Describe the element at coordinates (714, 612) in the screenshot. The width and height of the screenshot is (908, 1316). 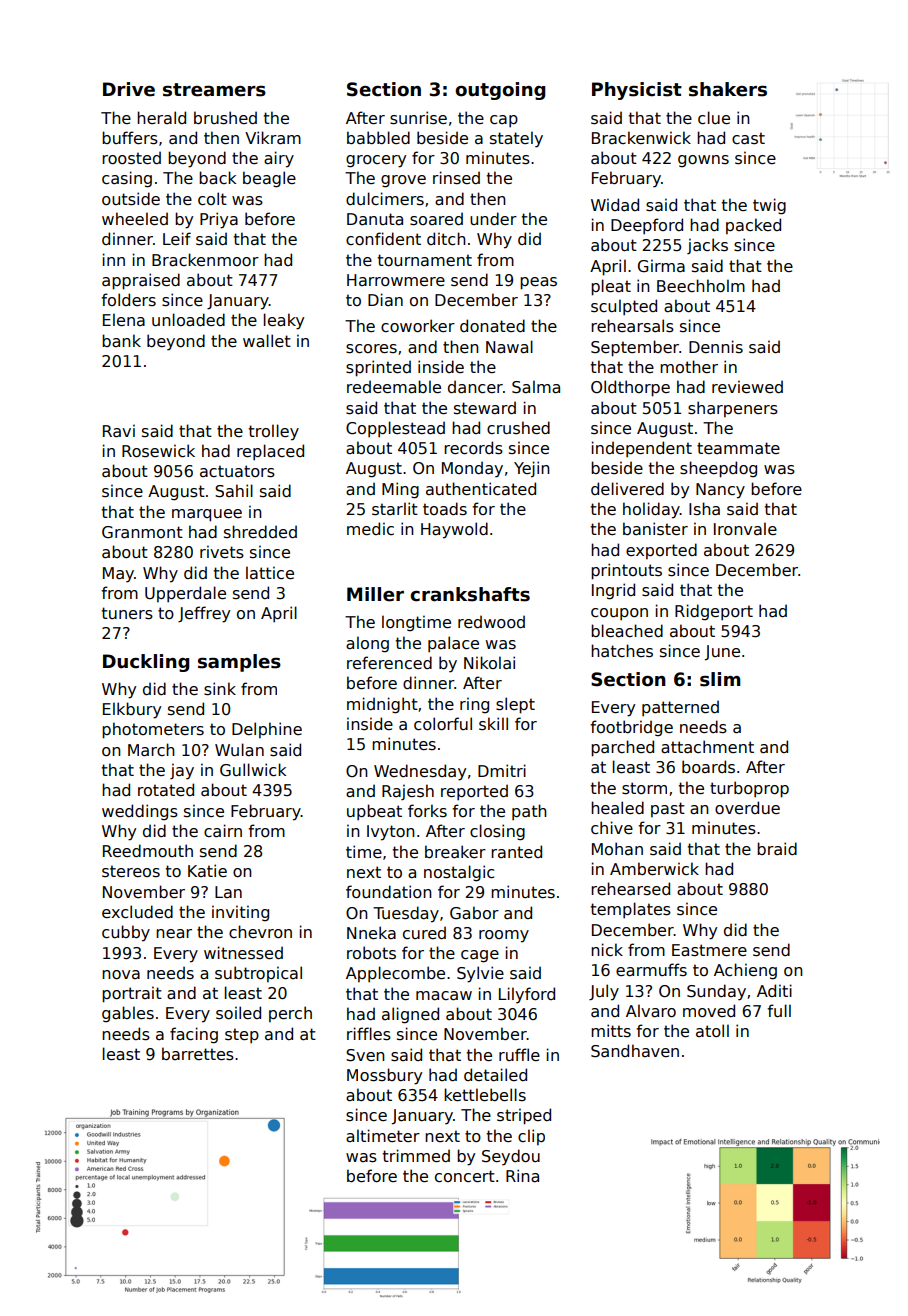
I see `Ridgeport` at that location.
